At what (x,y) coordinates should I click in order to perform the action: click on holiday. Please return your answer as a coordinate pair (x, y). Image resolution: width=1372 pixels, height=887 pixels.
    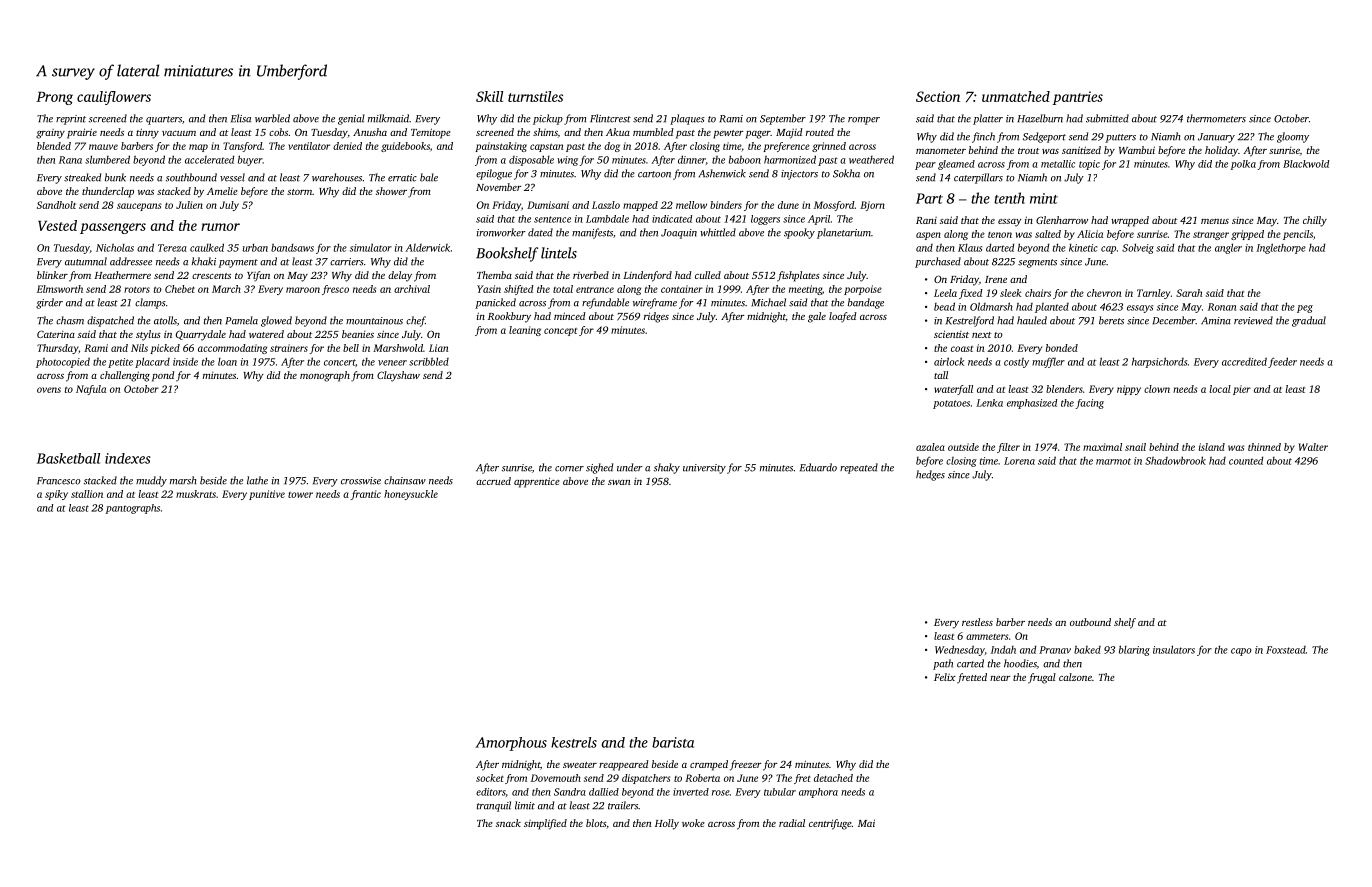
    Looking at the image, I should click on (1221, 151).
